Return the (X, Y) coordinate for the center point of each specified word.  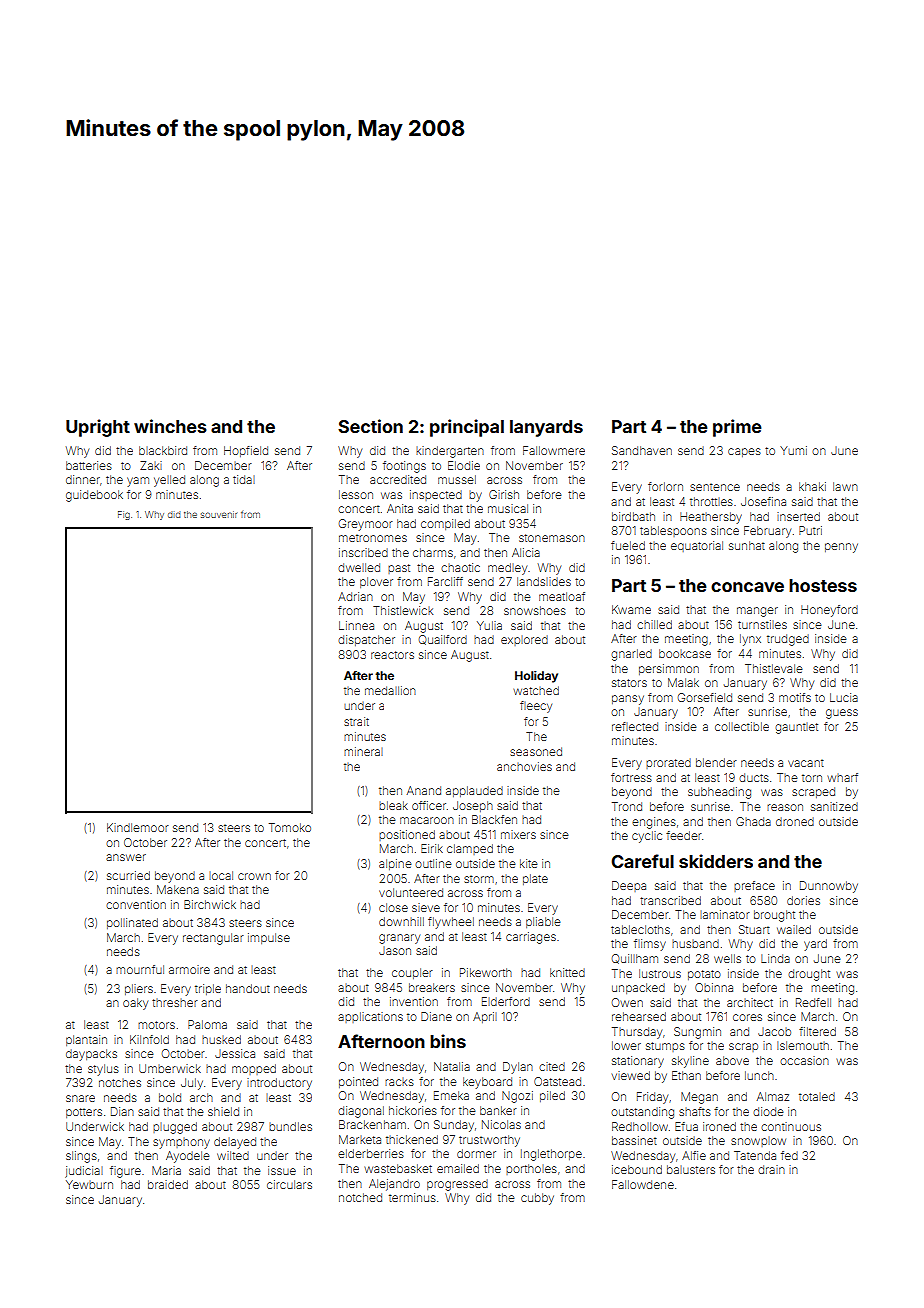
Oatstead (557, 1081)
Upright (98, 428)
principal (467, 428)
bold (170, 1097)
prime (737, 428)
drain (771, 1169)
